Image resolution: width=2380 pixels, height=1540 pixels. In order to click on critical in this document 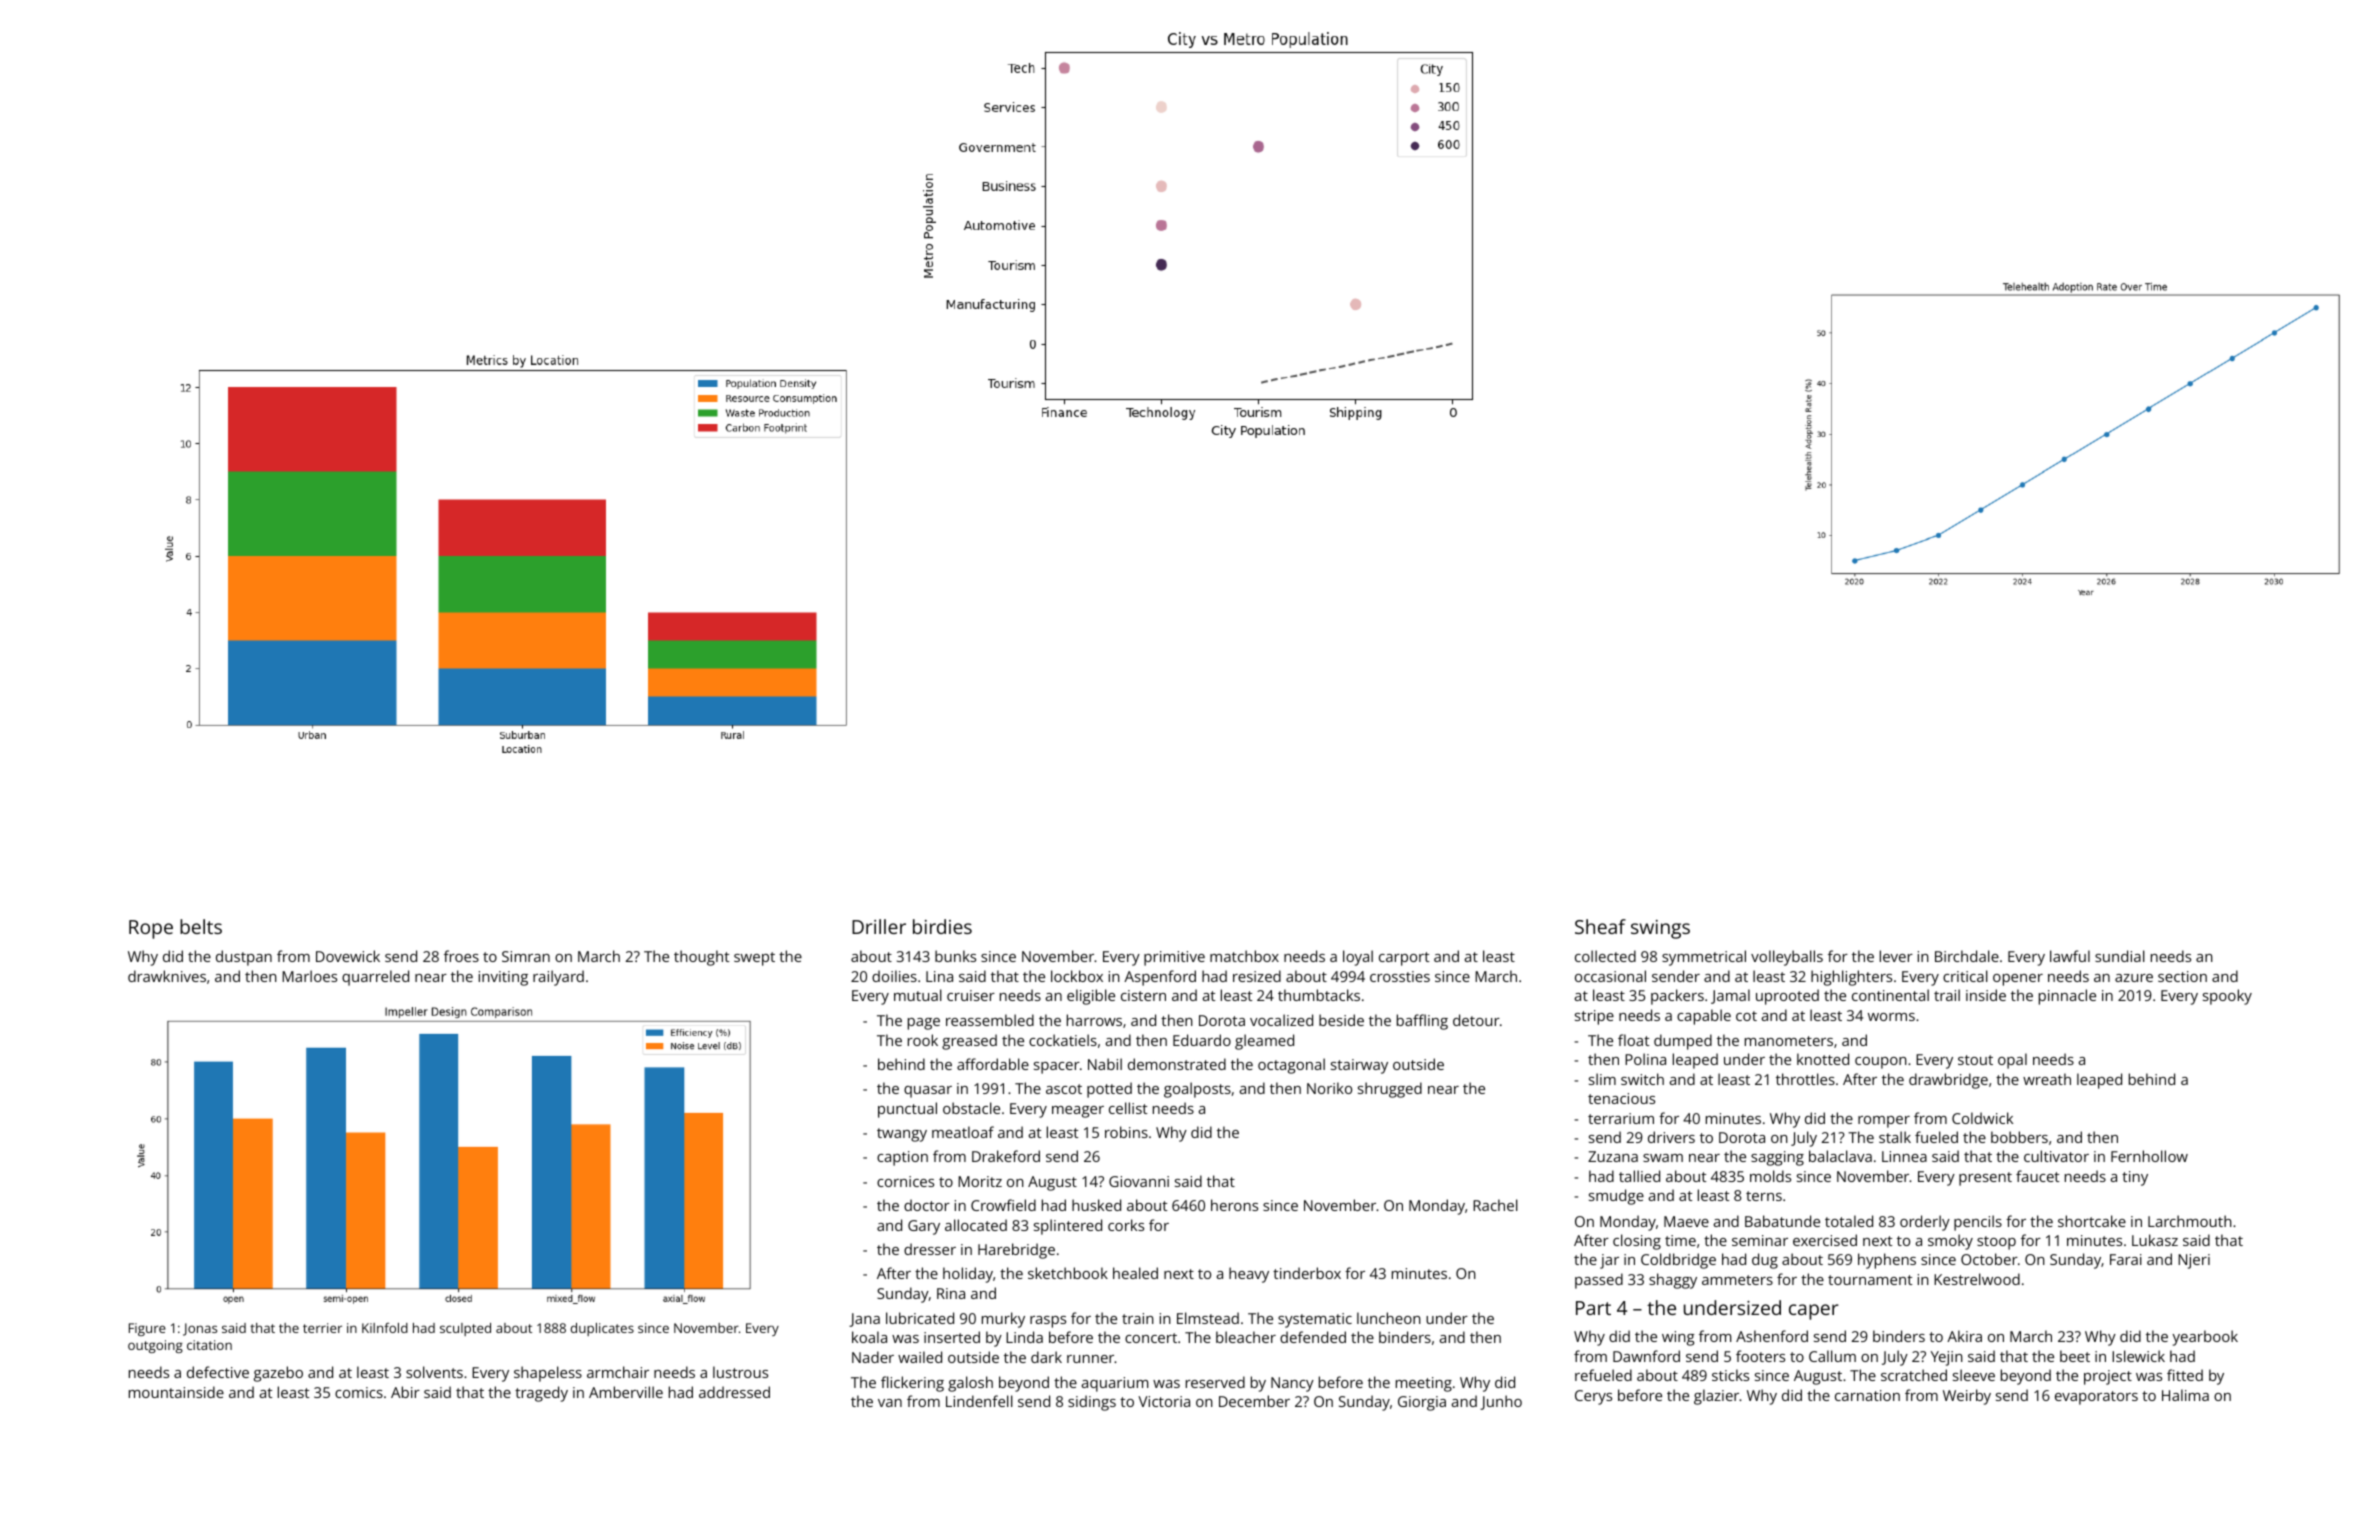, I will do `click(1965, 976)`.
